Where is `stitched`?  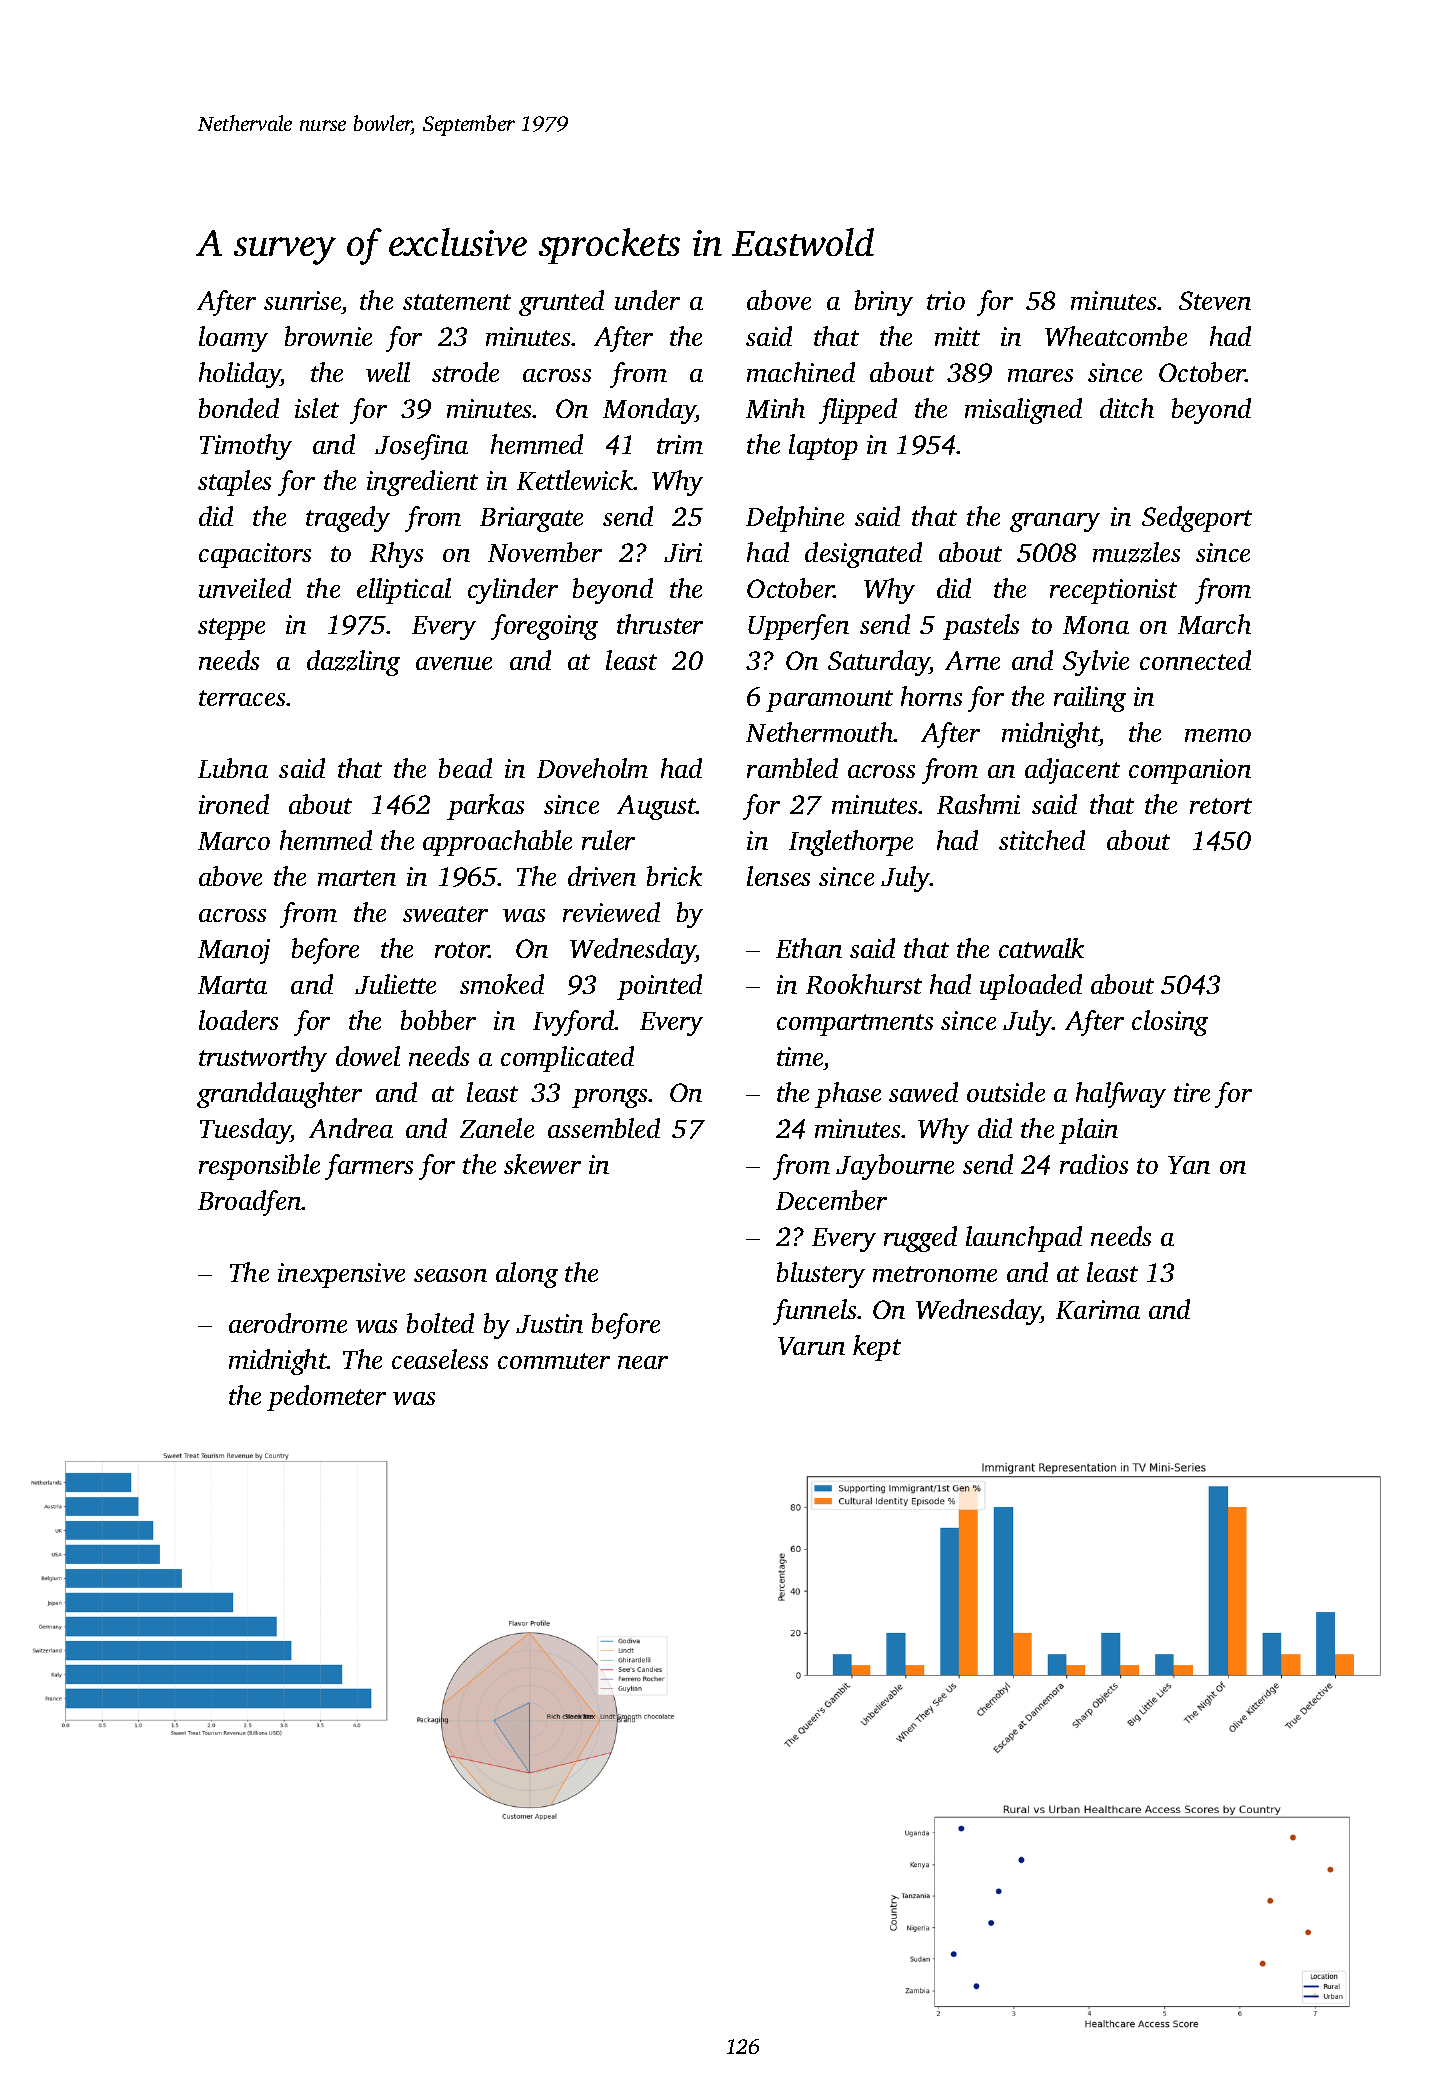
stitched is located at coordinates (1042, 840).
